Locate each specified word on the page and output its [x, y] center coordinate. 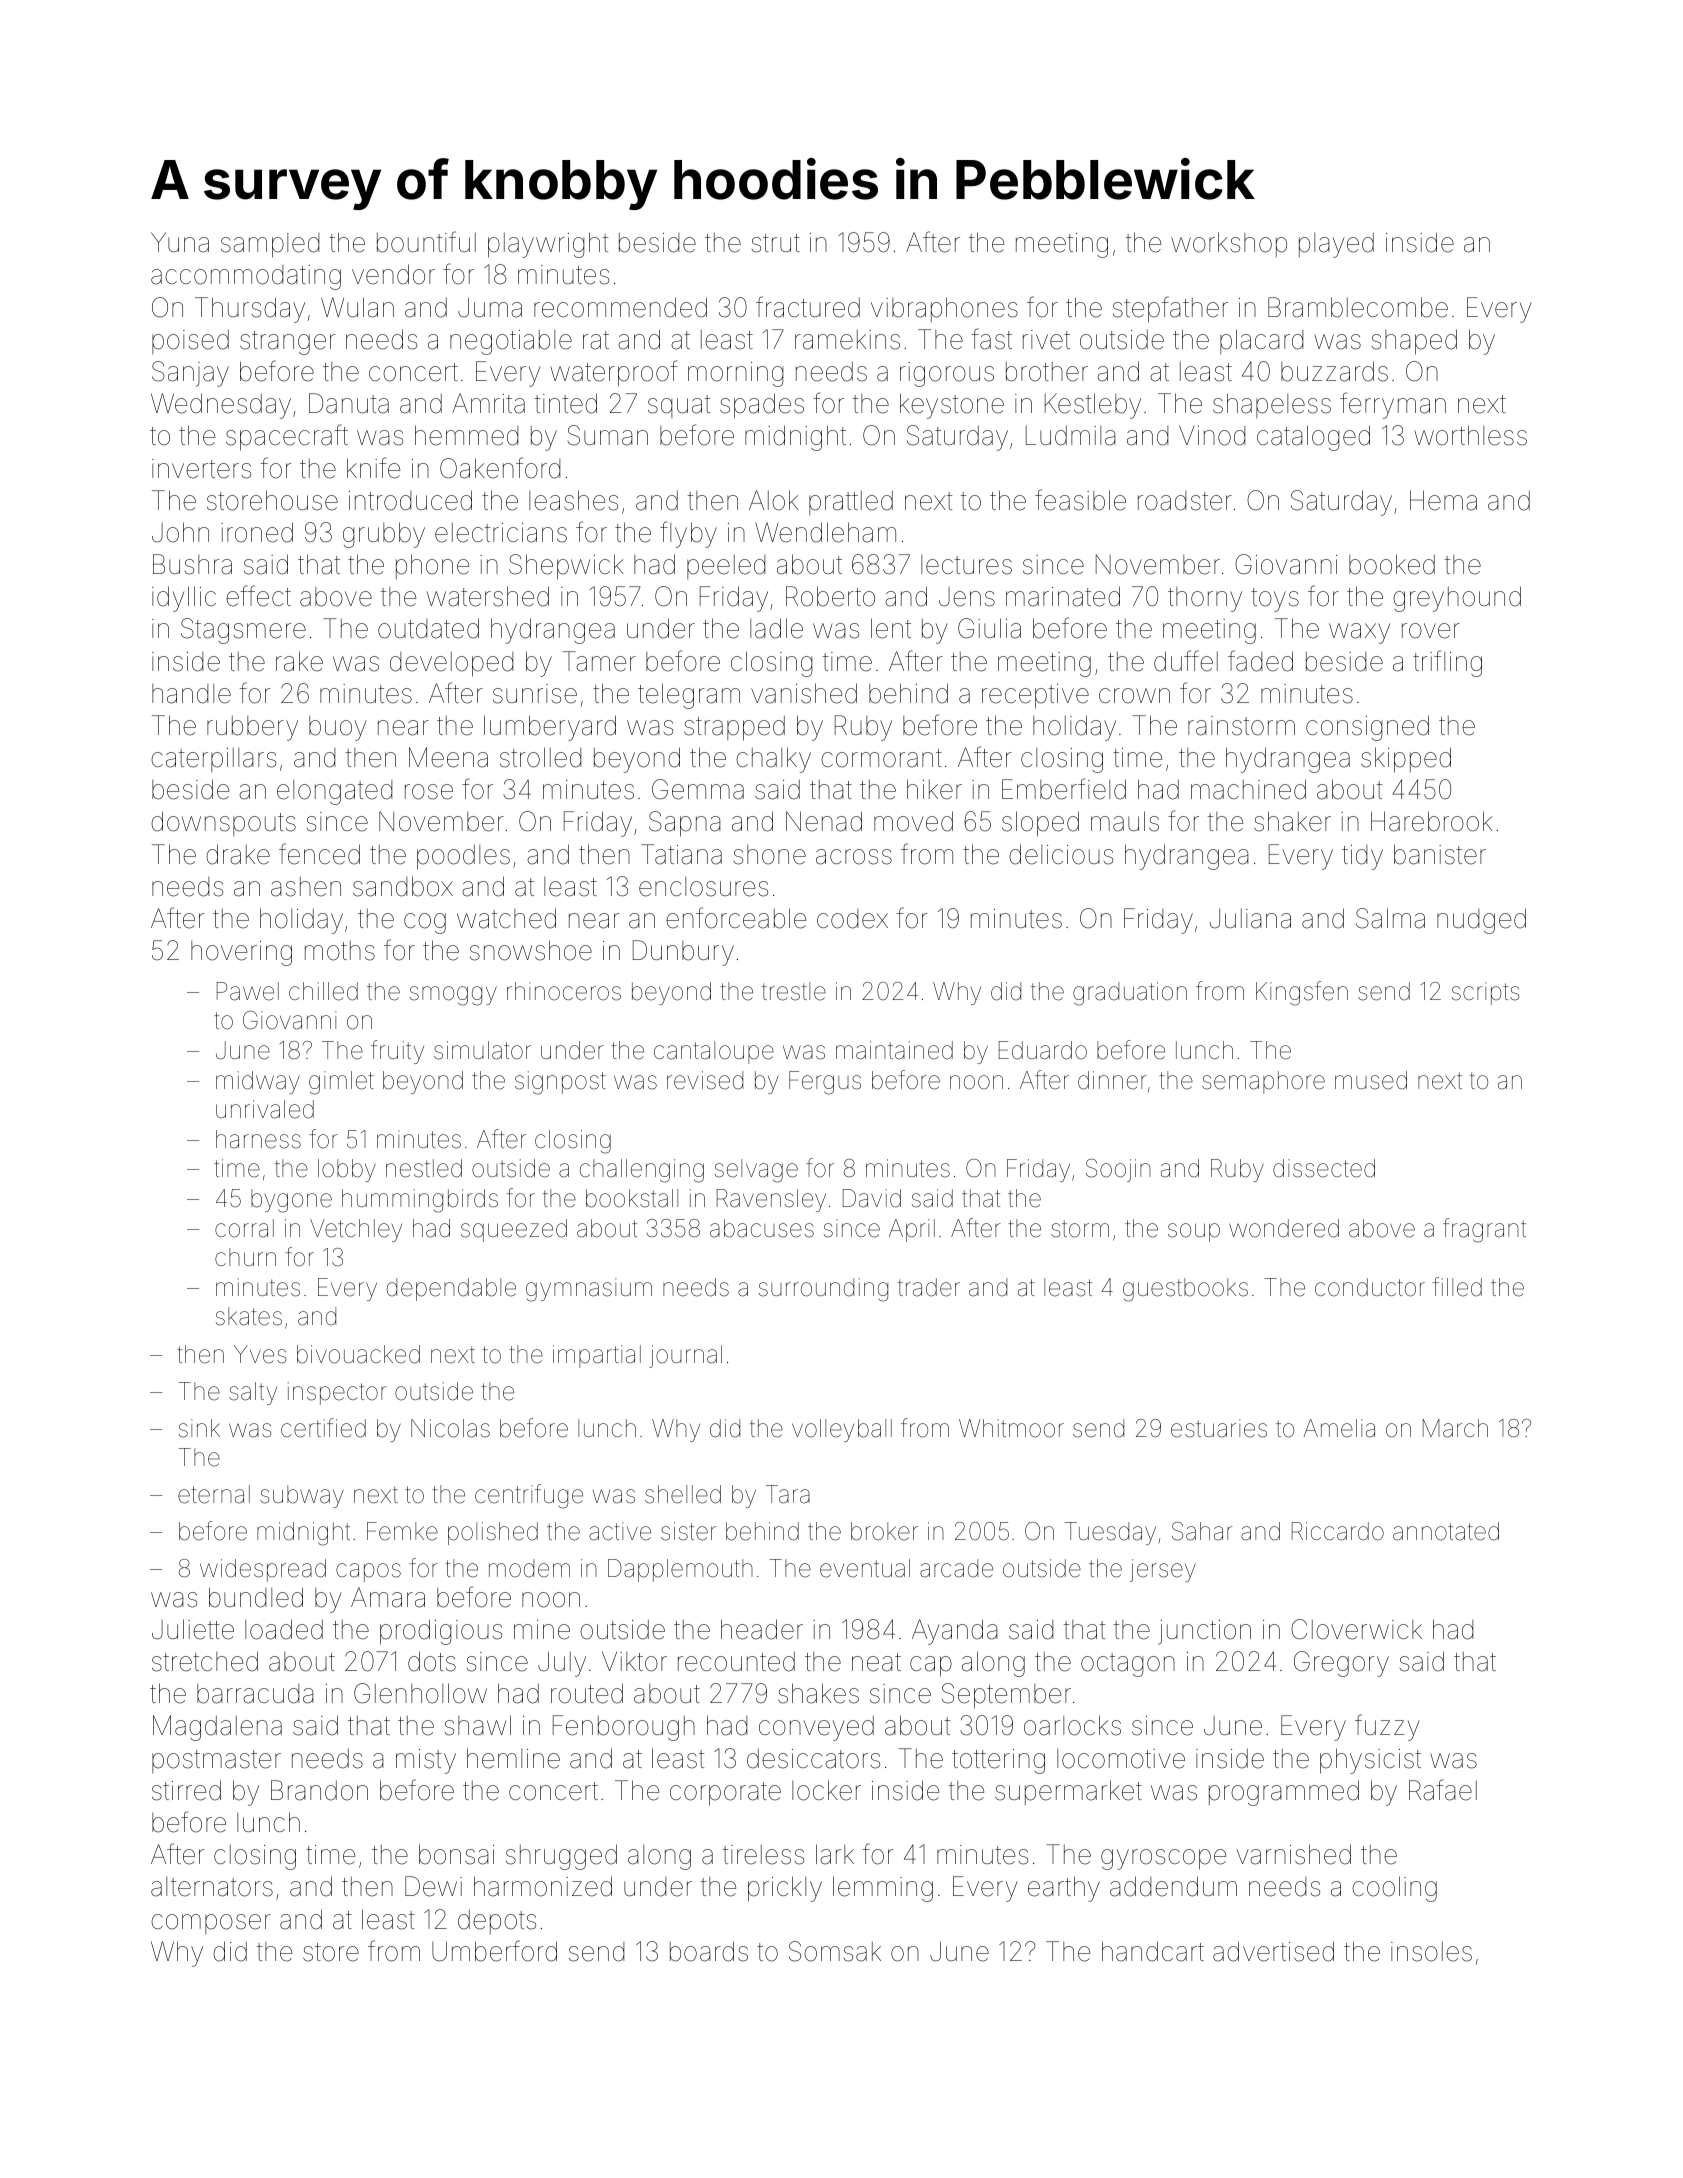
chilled [323, 991]
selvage [756, 1171]
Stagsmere [243, 631]
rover [1431, 631]
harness [258, 1139]
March [1455, 1428]
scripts [1486, 993]
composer [211, 1924]
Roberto [830, 596]
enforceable [736, 918]
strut [776, 243]
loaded [284, 1629]
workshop [1229, 244]
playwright [548, 245]
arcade [956, 1568]
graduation [1130, 994]
